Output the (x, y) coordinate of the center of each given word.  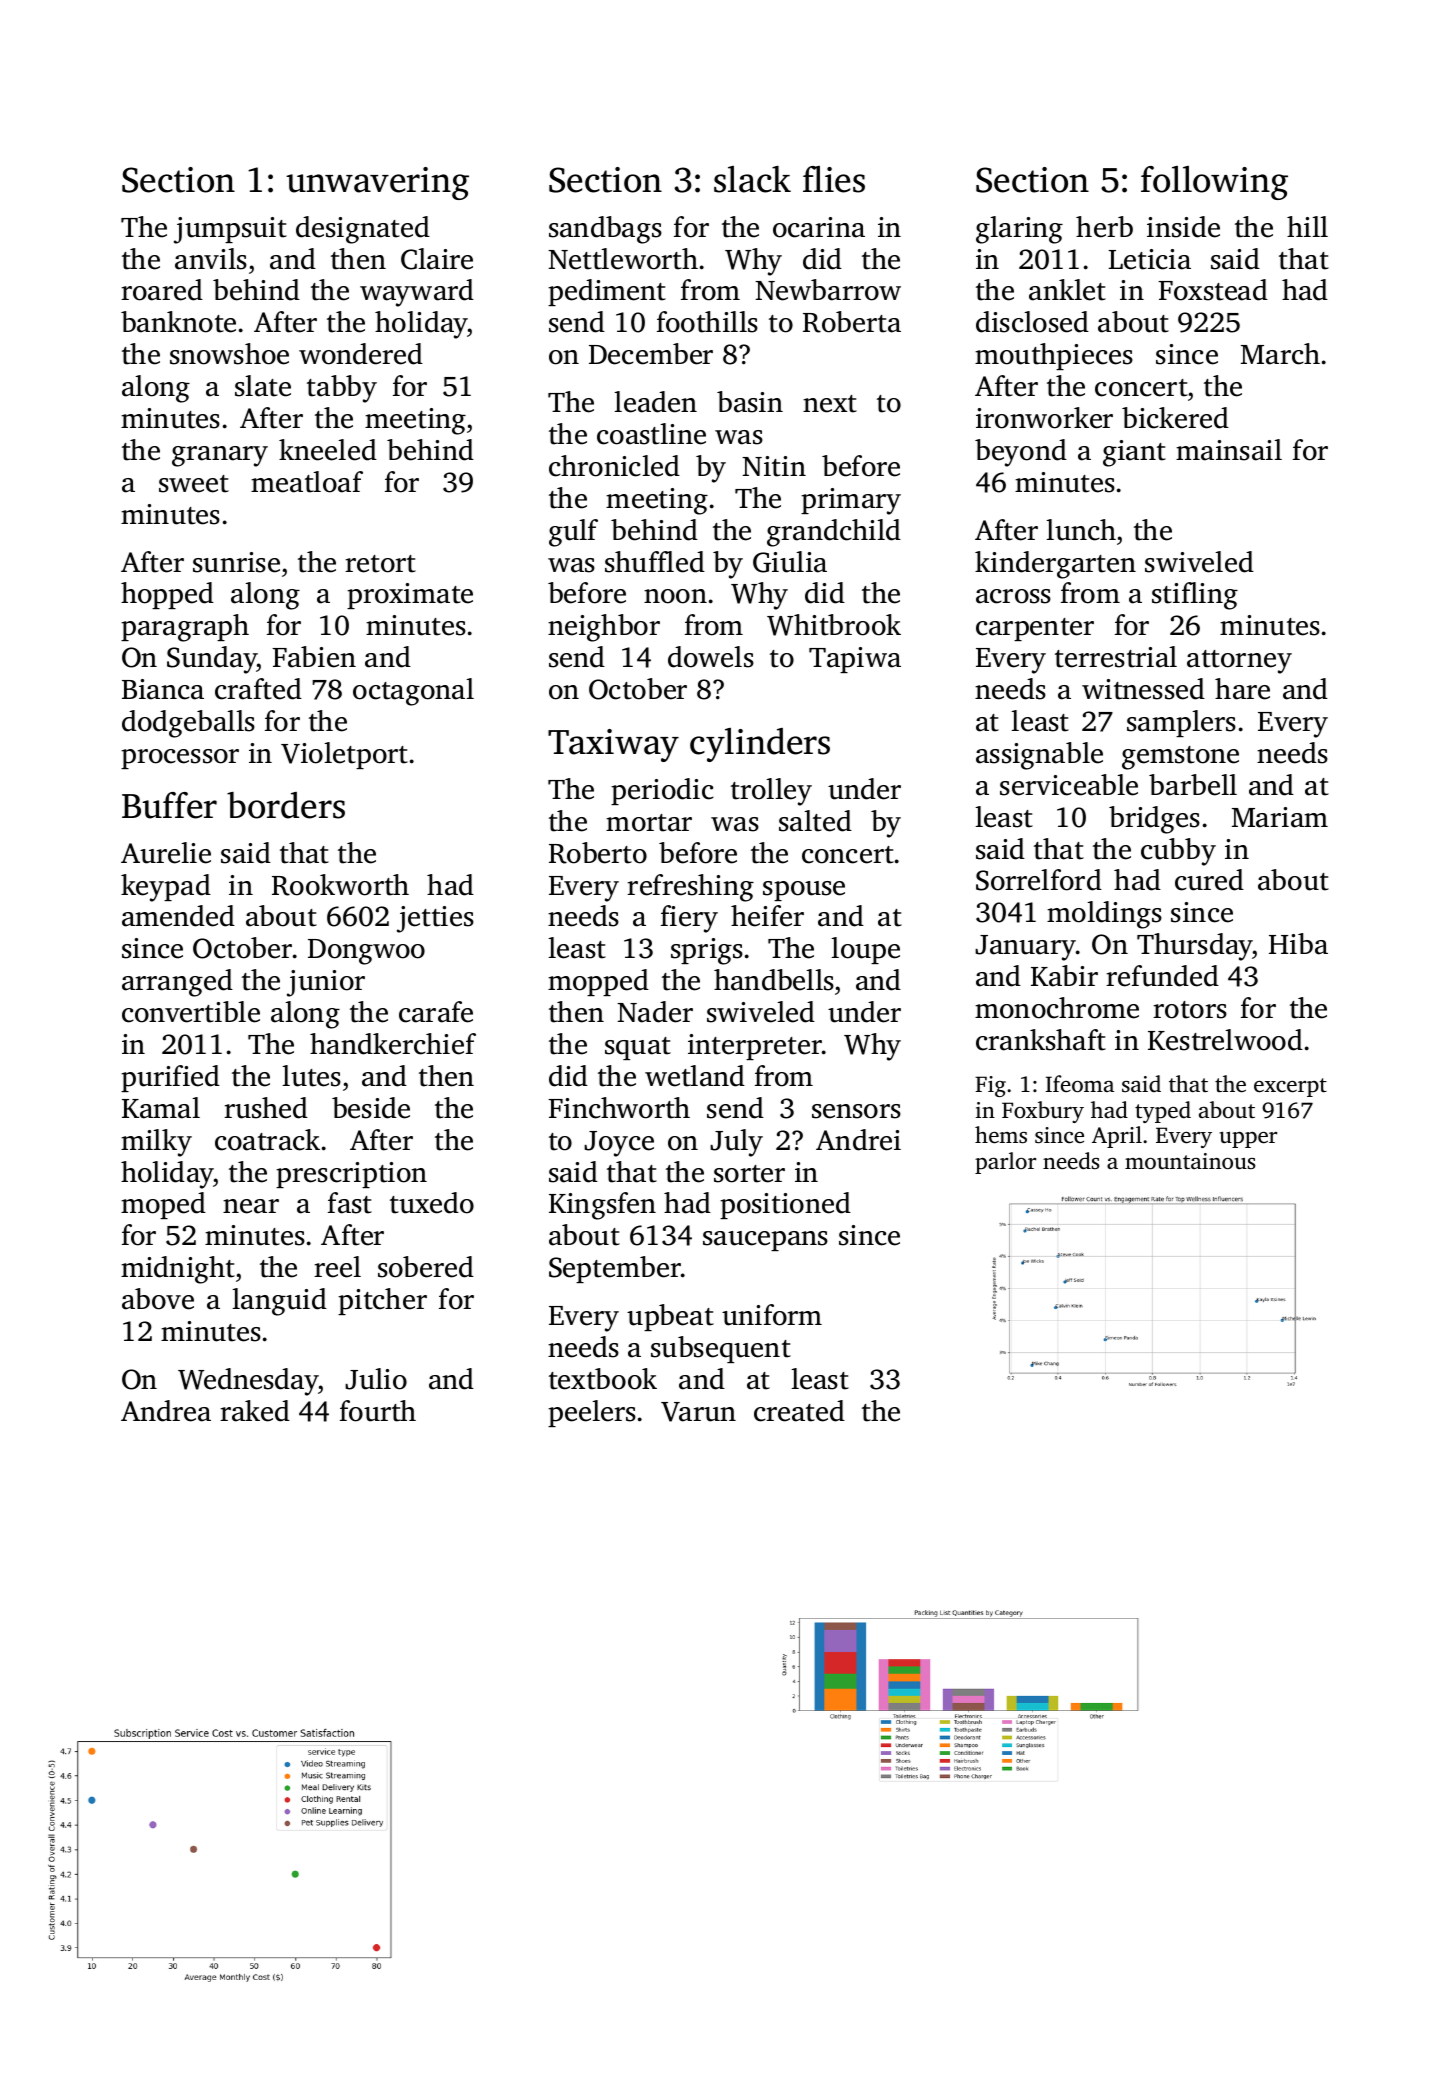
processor (180, 759)
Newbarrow (828, 290)
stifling (1195, 596)
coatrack (267, 1140)
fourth (378, 1411)
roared (162, 290)
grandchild (834, 533)
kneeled (328, 450)
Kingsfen (602, 1206)
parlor (1005, 1163)
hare (1242, 689)
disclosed (1032, 322)
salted (815, 821)
